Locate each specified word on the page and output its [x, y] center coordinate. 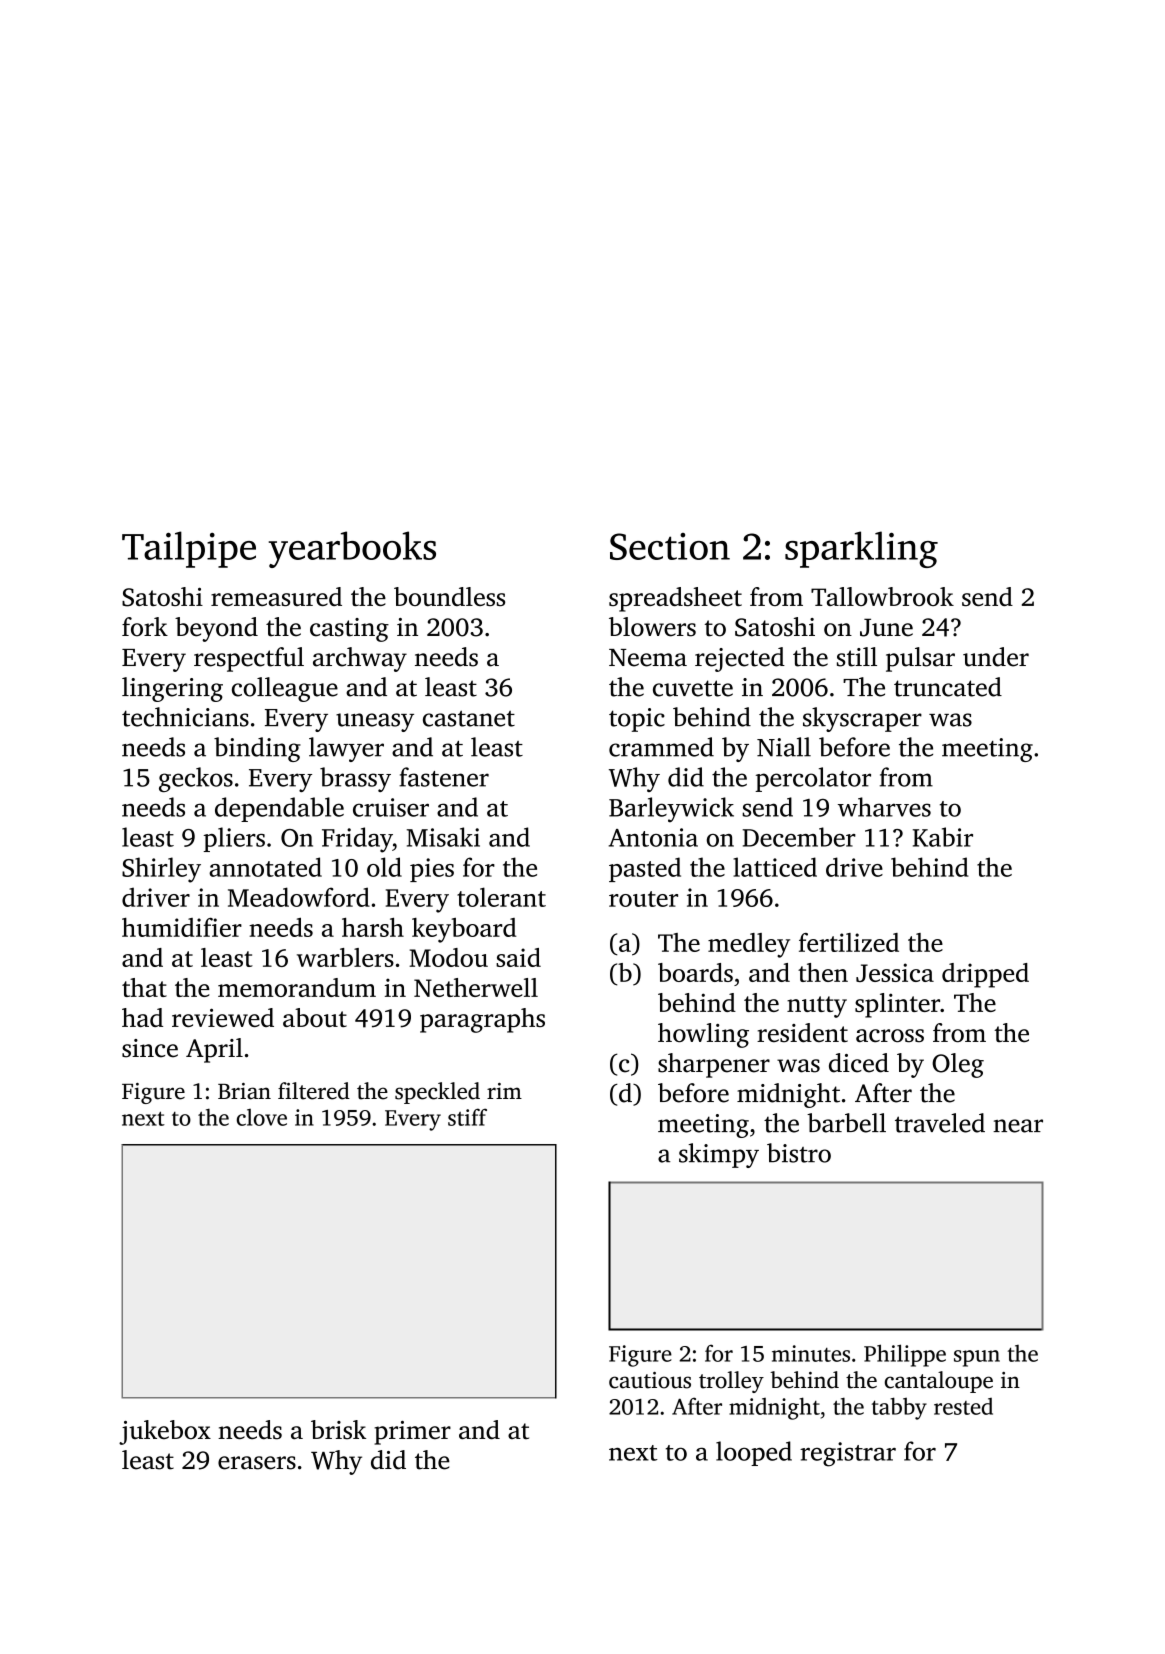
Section [670, 546]
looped [754, 1453]
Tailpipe [189, 549]
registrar [848, 1454]
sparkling [861, 549]
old [384, 867]
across [890, 1035]
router [643, 899]
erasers [257, 1463]
